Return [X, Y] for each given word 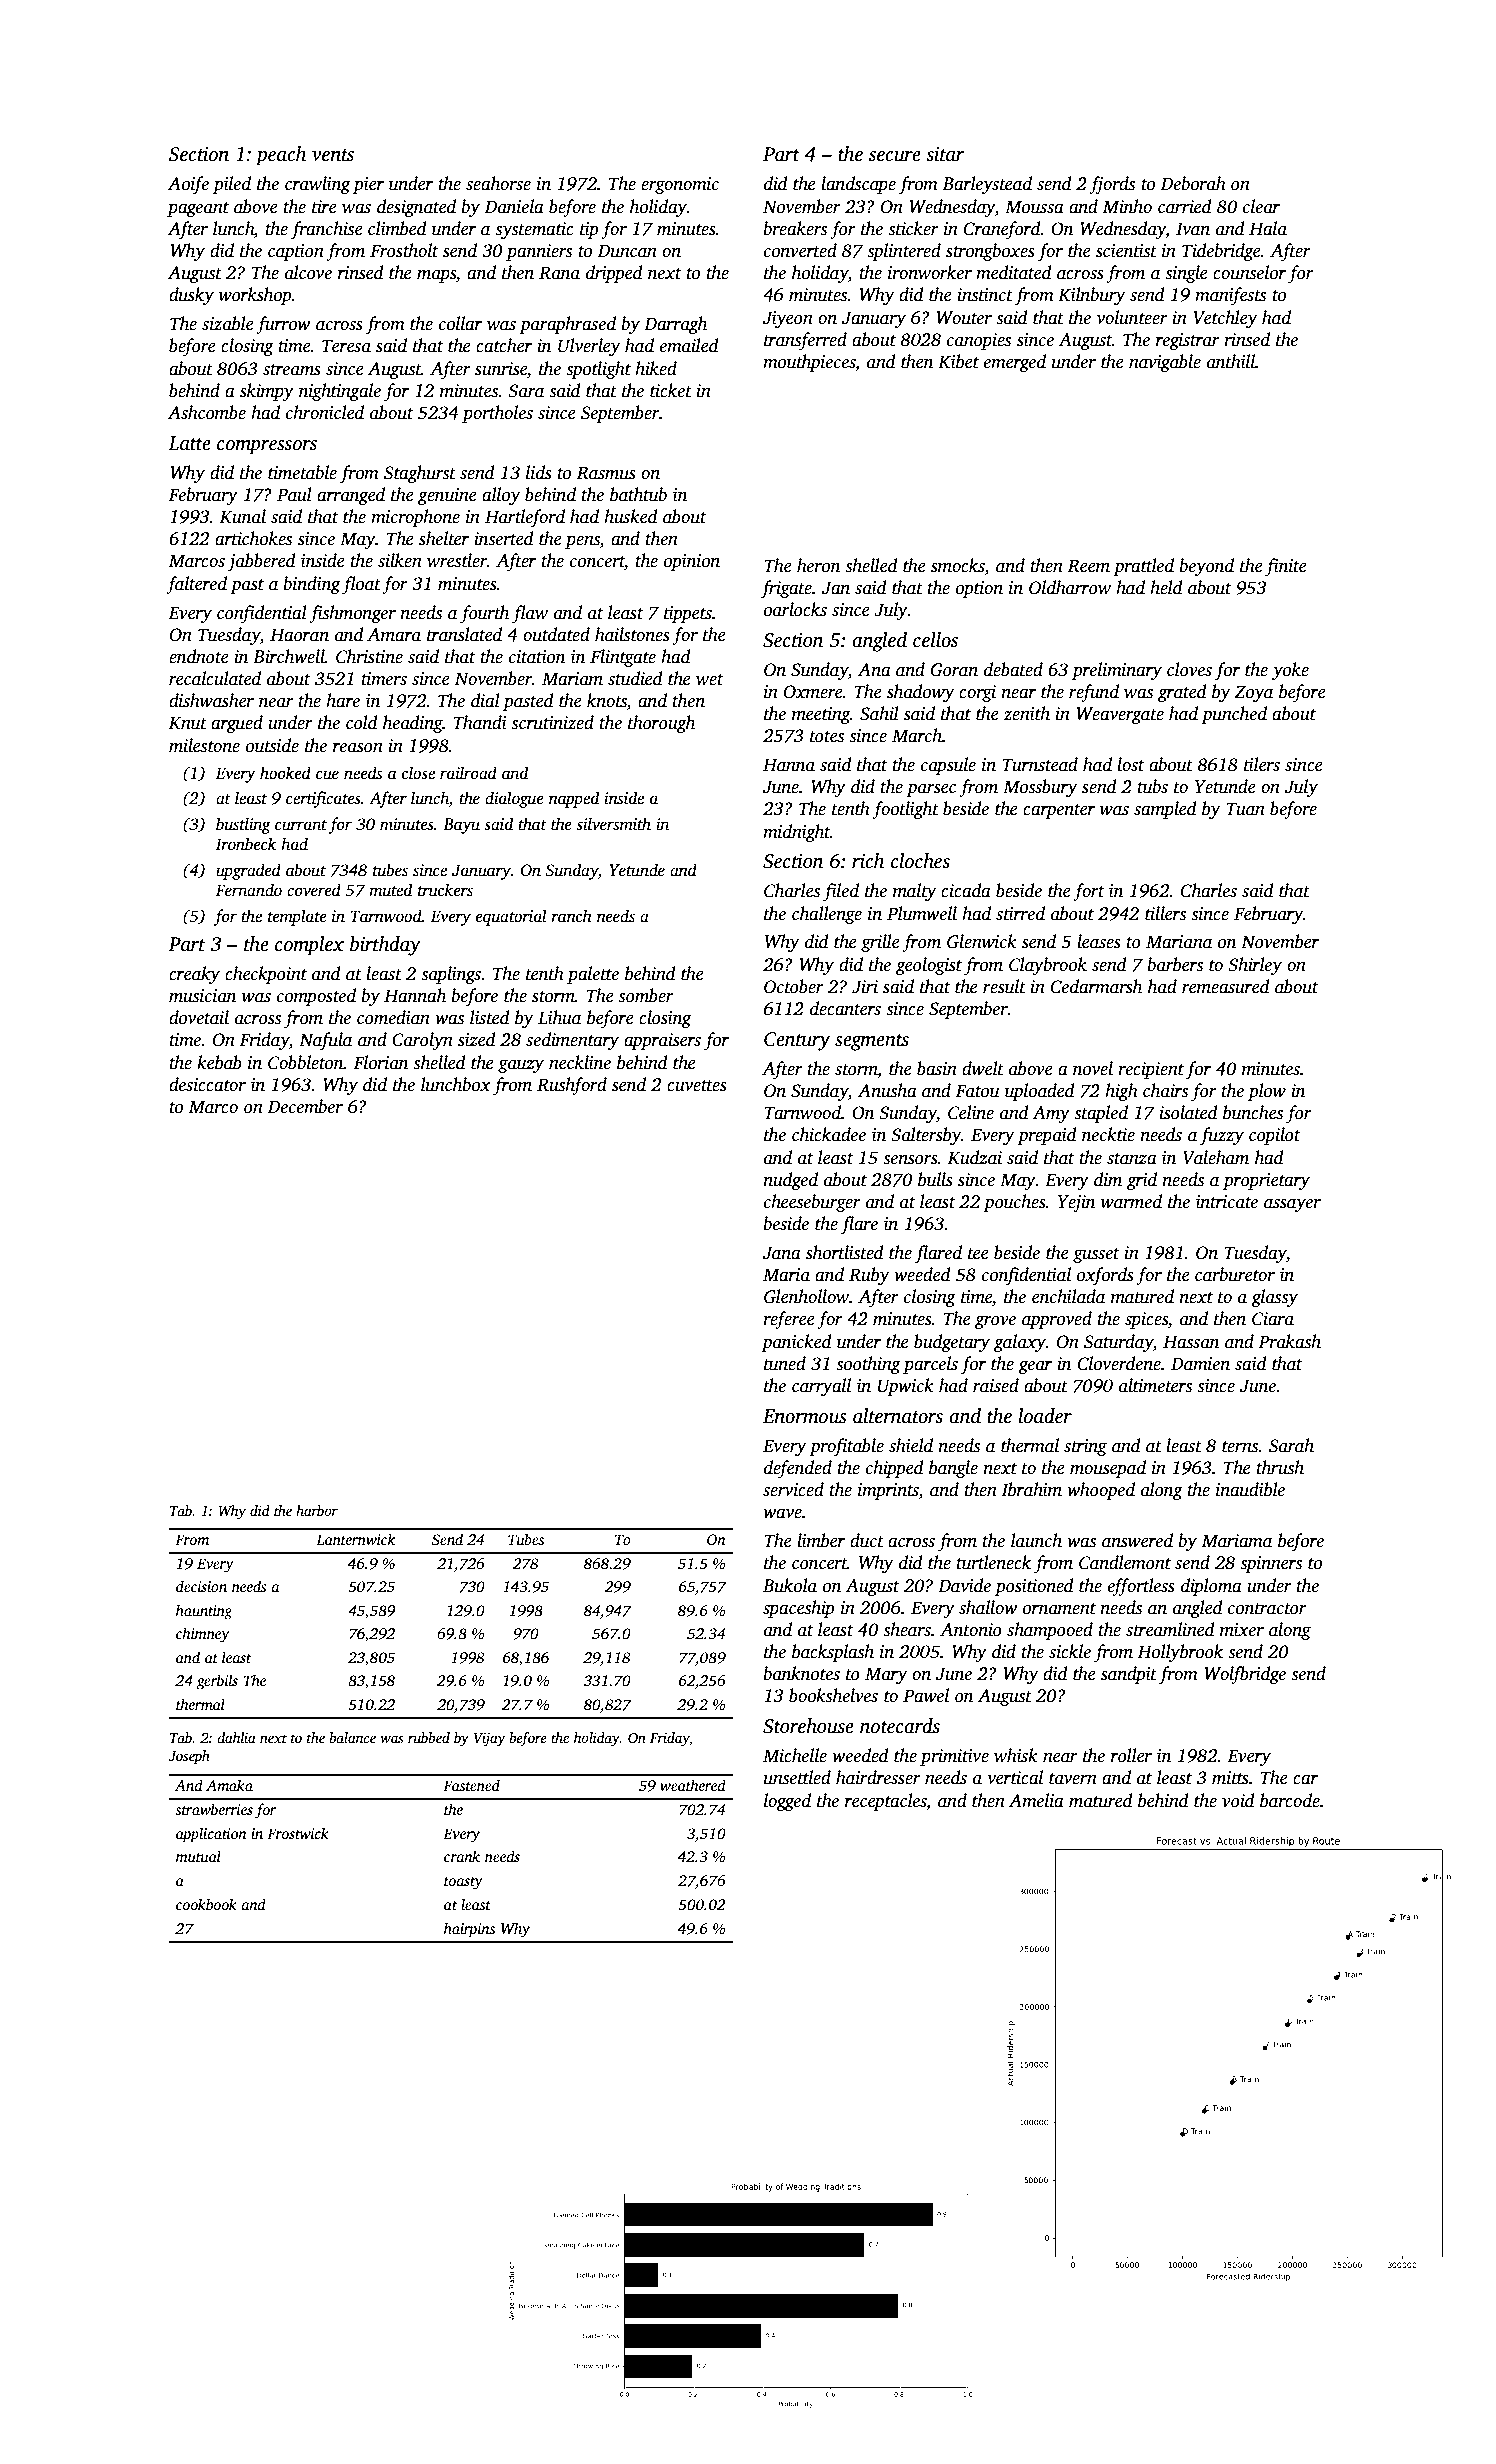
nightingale [340, 392]
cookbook [206, 1904]
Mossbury [1040, 788]
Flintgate [623, 658]
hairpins [469, 1930]
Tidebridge [1221, 252]
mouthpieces [809, 363]
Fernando [249, 889]
